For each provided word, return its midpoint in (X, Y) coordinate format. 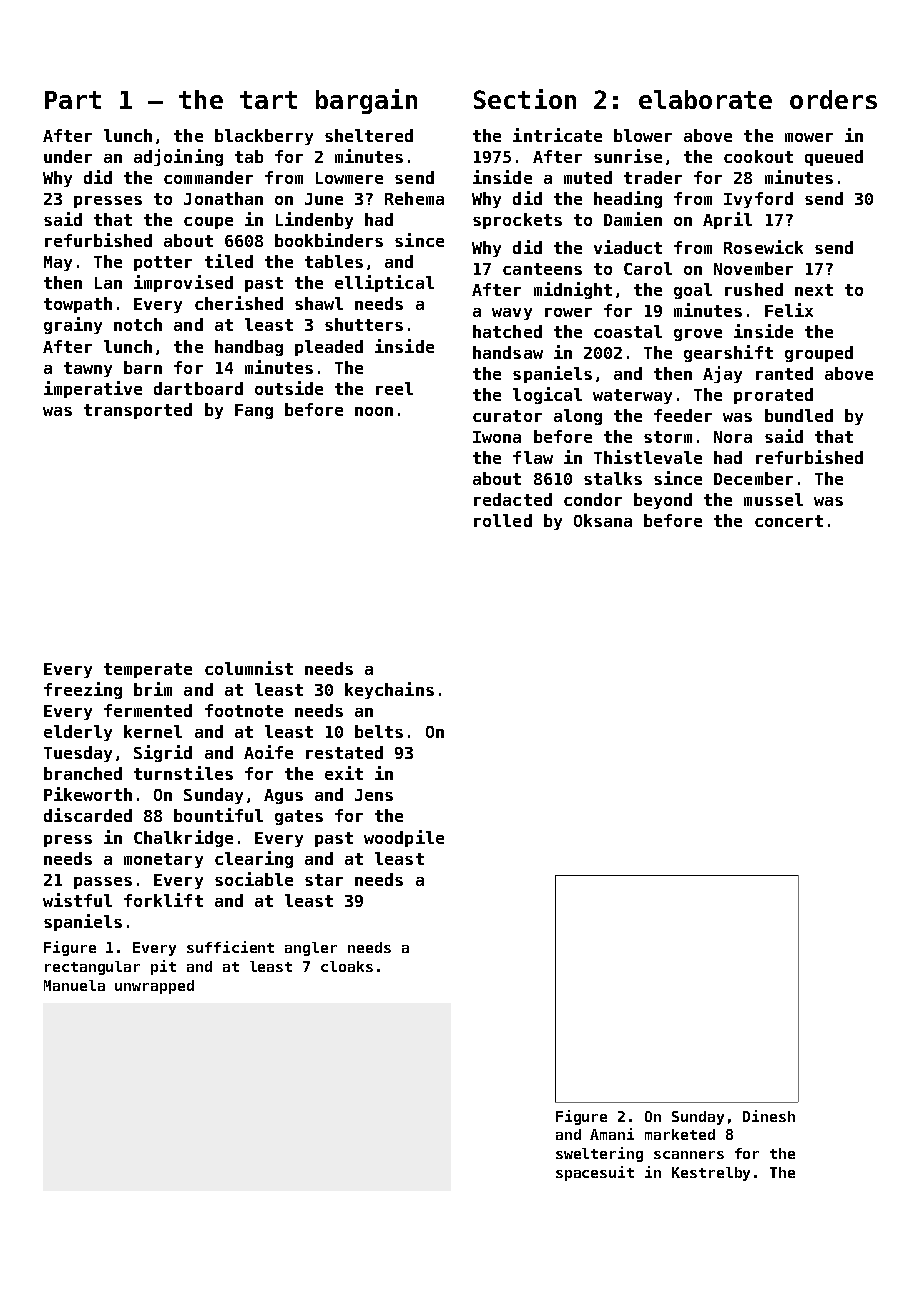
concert (789, 521)
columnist (249, 668)
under (68, 156)
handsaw (508, 352)
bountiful (218, 815)
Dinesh (769, 1116)
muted (588, 177)
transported (138, 411)
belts (379, 731)
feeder (683, 415)
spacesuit (595, 1173)
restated (344, 752)
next (814, 290)
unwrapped (154, 987)
